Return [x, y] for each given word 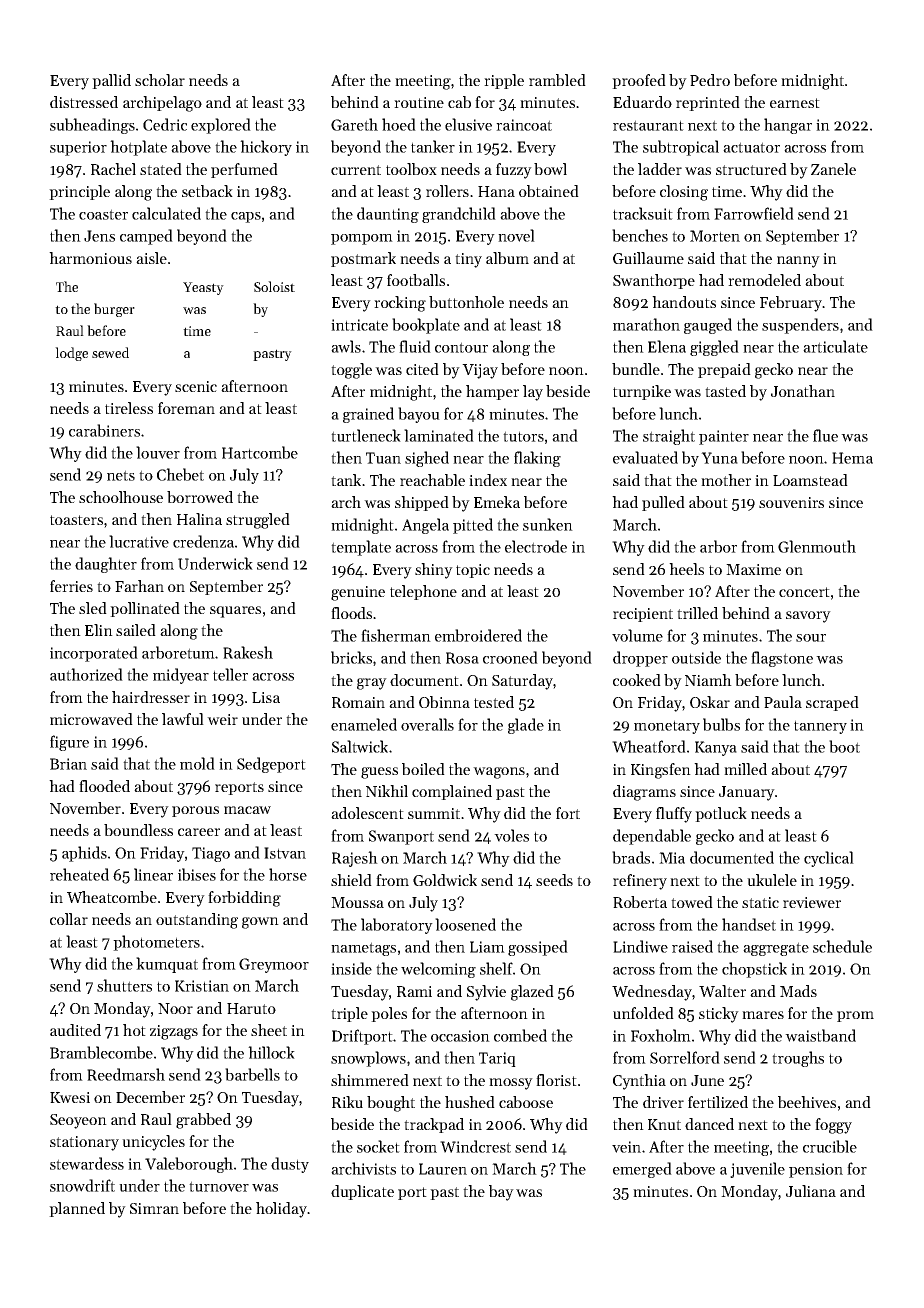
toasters [76, 520]
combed [520, 1035]
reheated [79, 874]
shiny [434, 571]
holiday [281, 1210]
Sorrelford [685, 1057]
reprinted [708, 103]
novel [516, 235]
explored [221, 126]
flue [825, 435]
